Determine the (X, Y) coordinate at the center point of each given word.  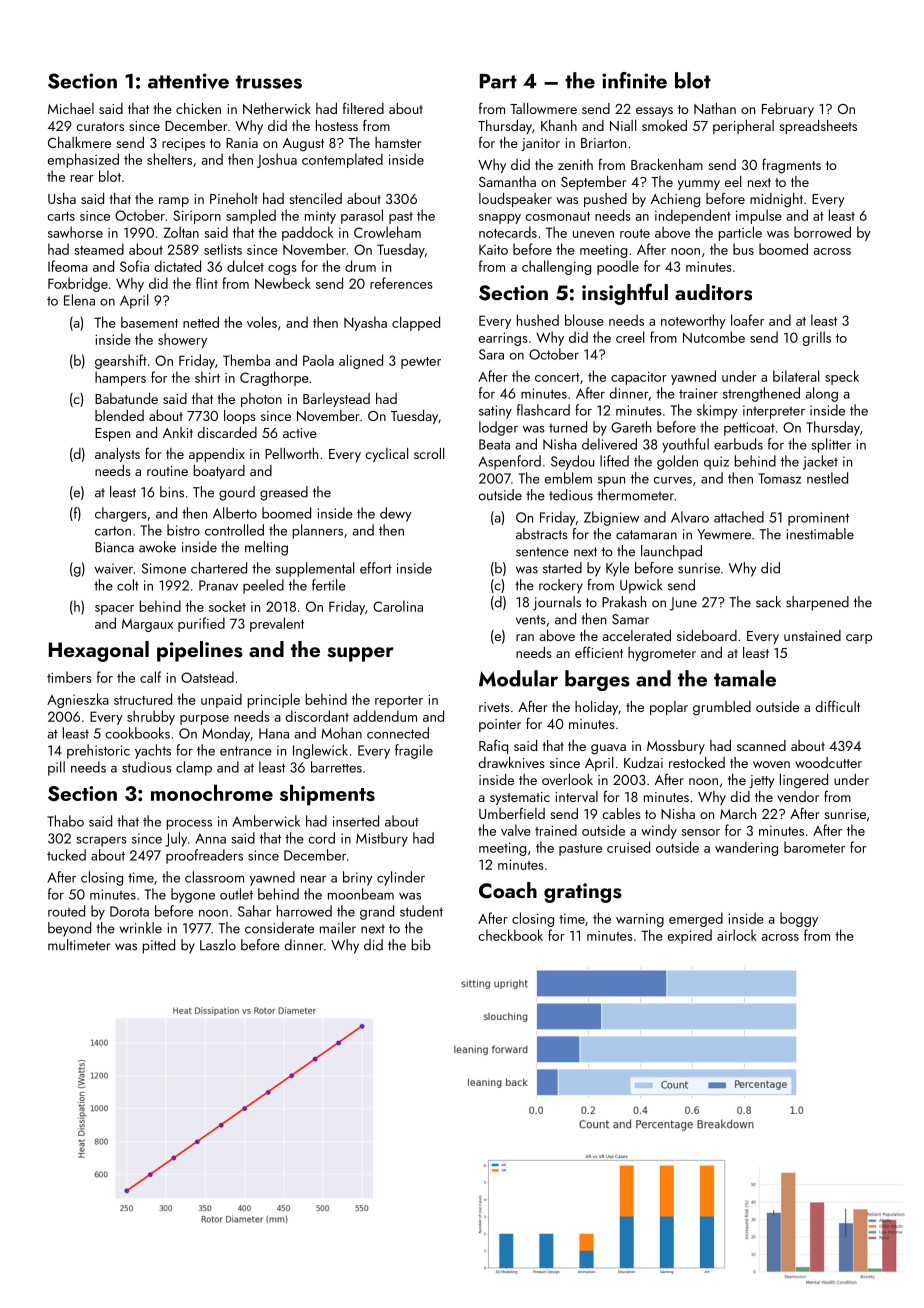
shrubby (151, 717)
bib (421, 945)
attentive (188, 81)
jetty (762, 781)
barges (597, 680)
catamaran (646, 535)
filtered (363, 108)
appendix (217, 455)
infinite (634, 80)
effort (376, 568)
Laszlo (218, 945)
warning (640, 920)
